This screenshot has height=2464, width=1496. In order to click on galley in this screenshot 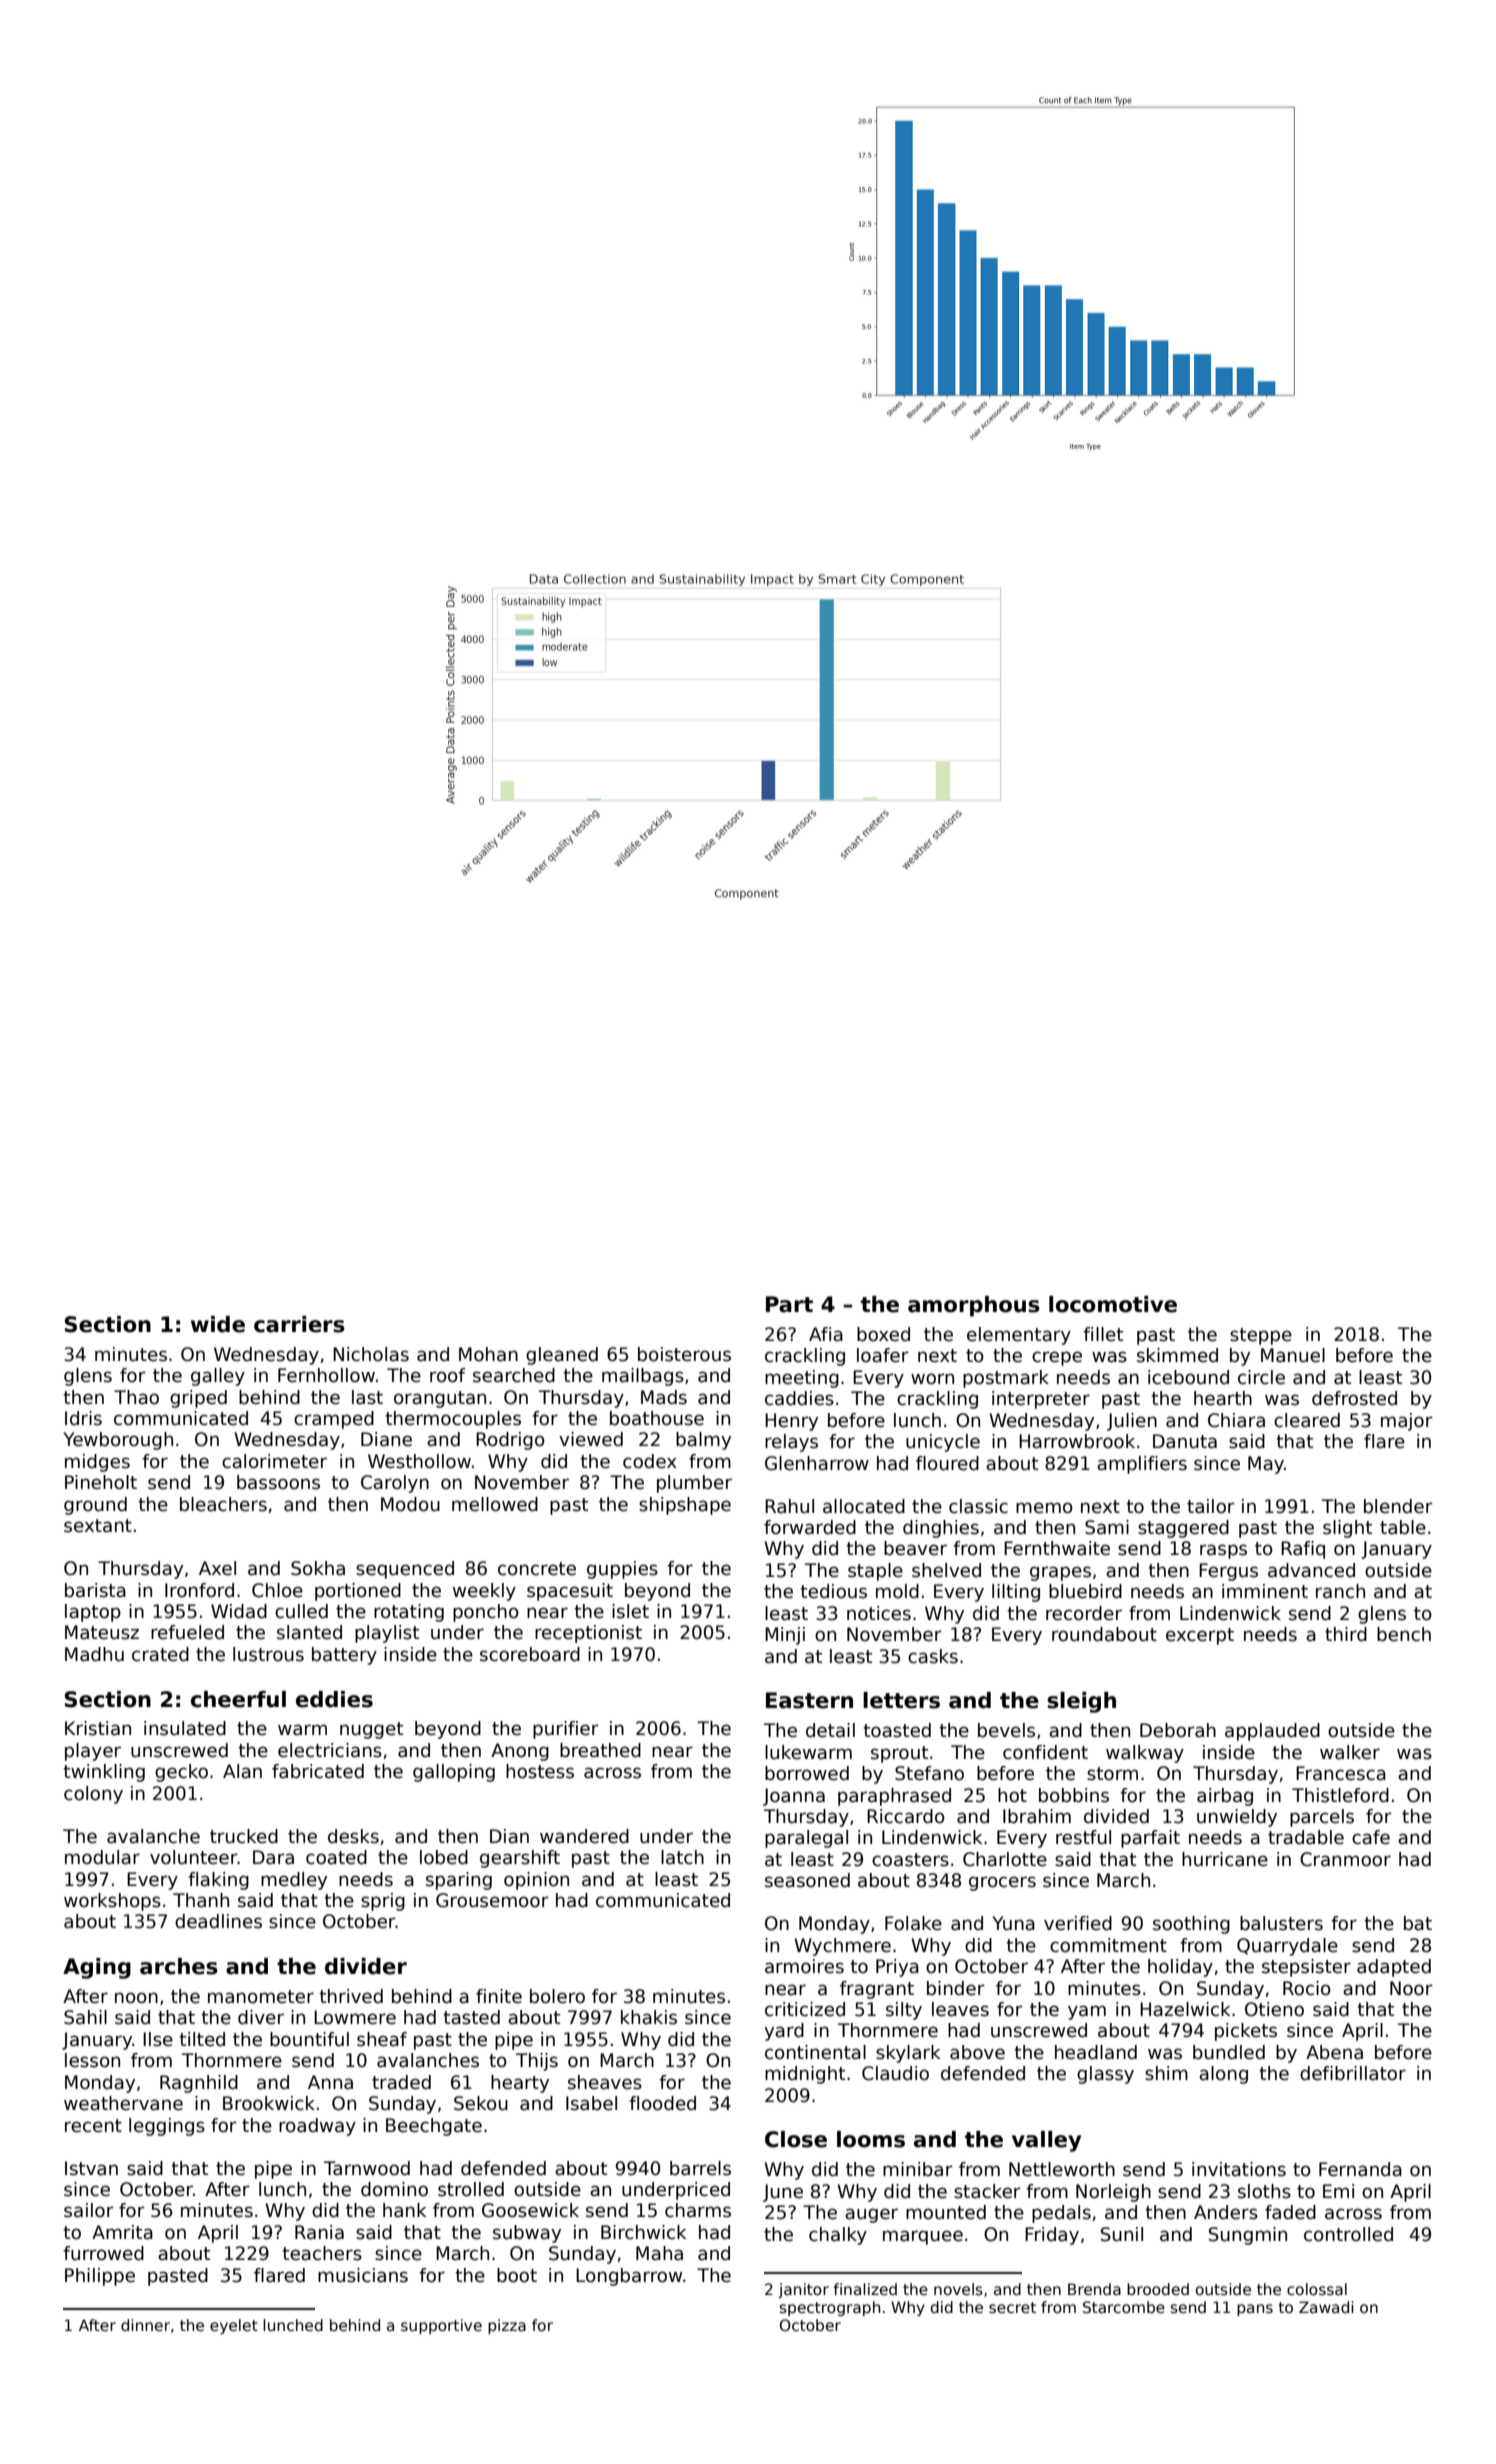, I will do `click(218, 1377)`.
